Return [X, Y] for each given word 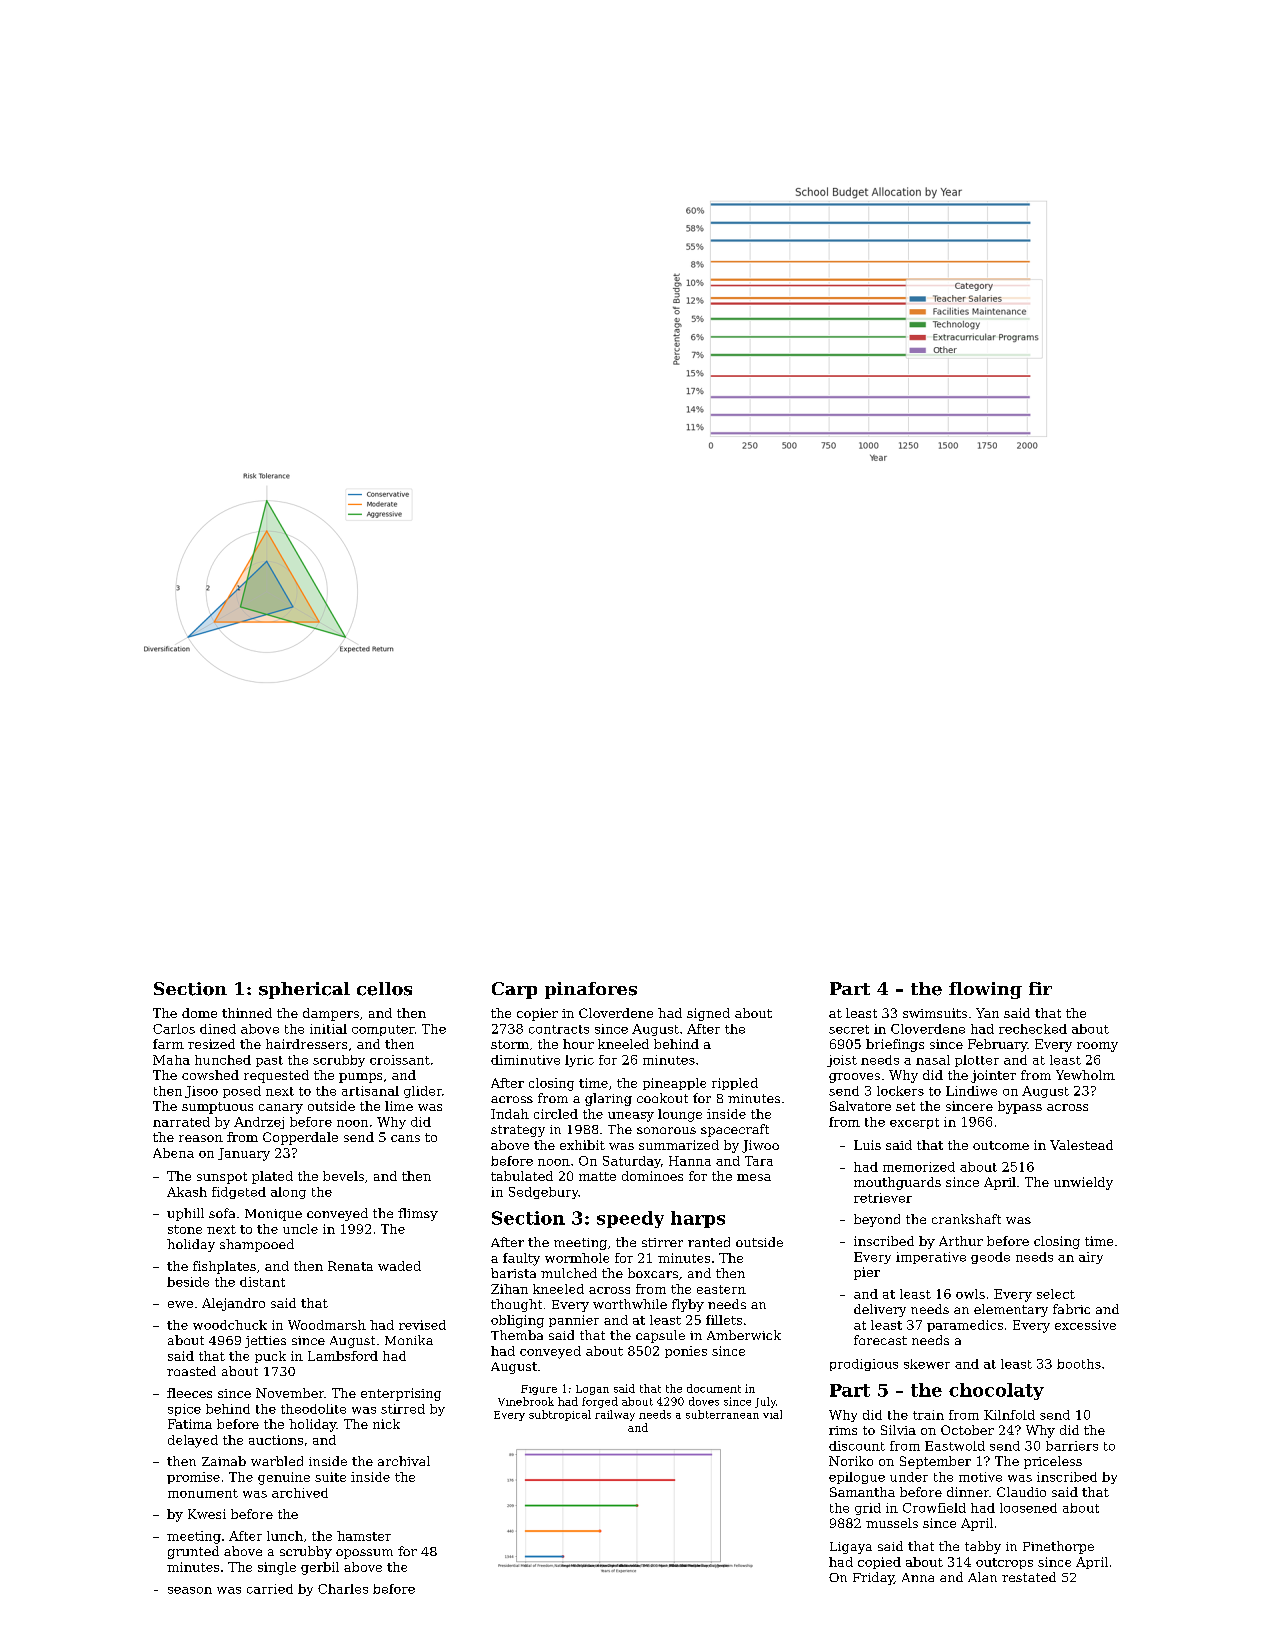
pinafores [591, 990]
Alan [982, 1577]
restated [1029, 1577]
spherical [304, 990]
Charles [343, 1589]
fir [1040, 988]
